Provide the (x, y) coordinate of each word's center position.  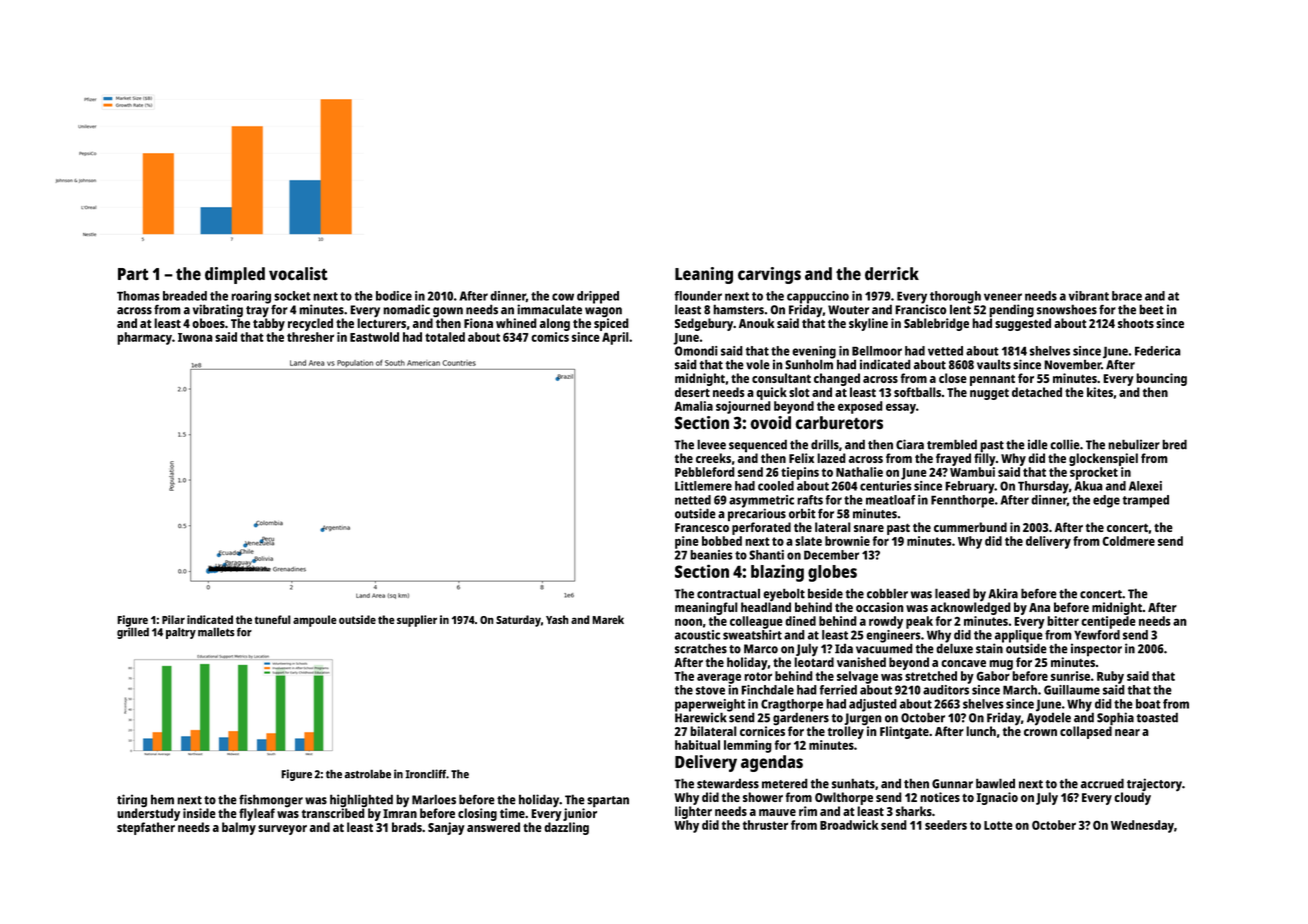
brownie (847, 541)
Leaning (704, 275)
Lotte (998, 825)
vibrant (1089, 296)
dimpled (235, 275)
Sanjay (446, 828)
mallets (216, 632)
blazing (777, 573)
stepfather (146, 828)
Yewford (1097, 635)
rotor (758, 676)
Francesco (702, 527)
